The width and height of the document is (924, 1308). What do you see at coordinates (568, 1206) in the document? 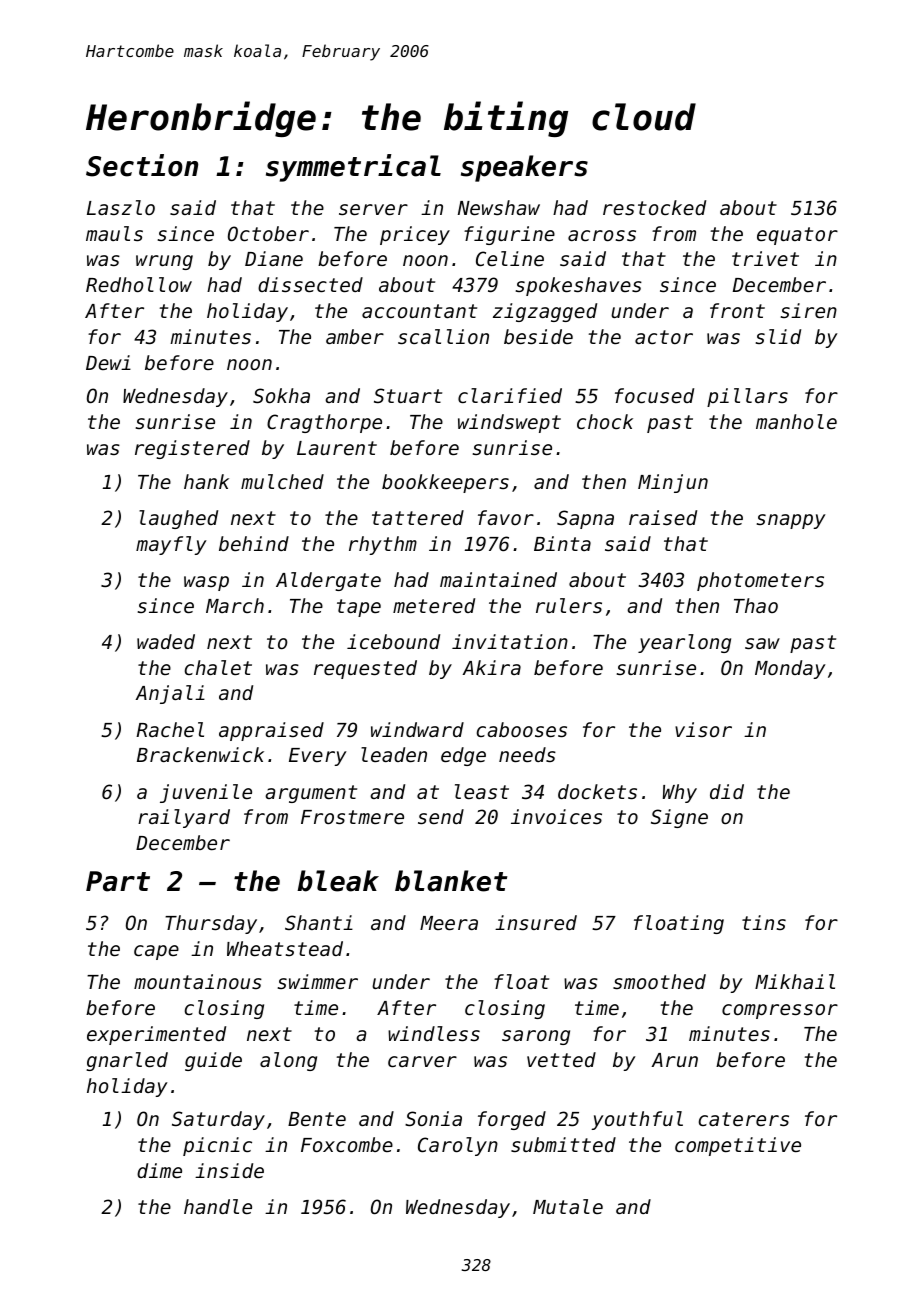
I see `Mutale` at bounding box center [568, 1206].
